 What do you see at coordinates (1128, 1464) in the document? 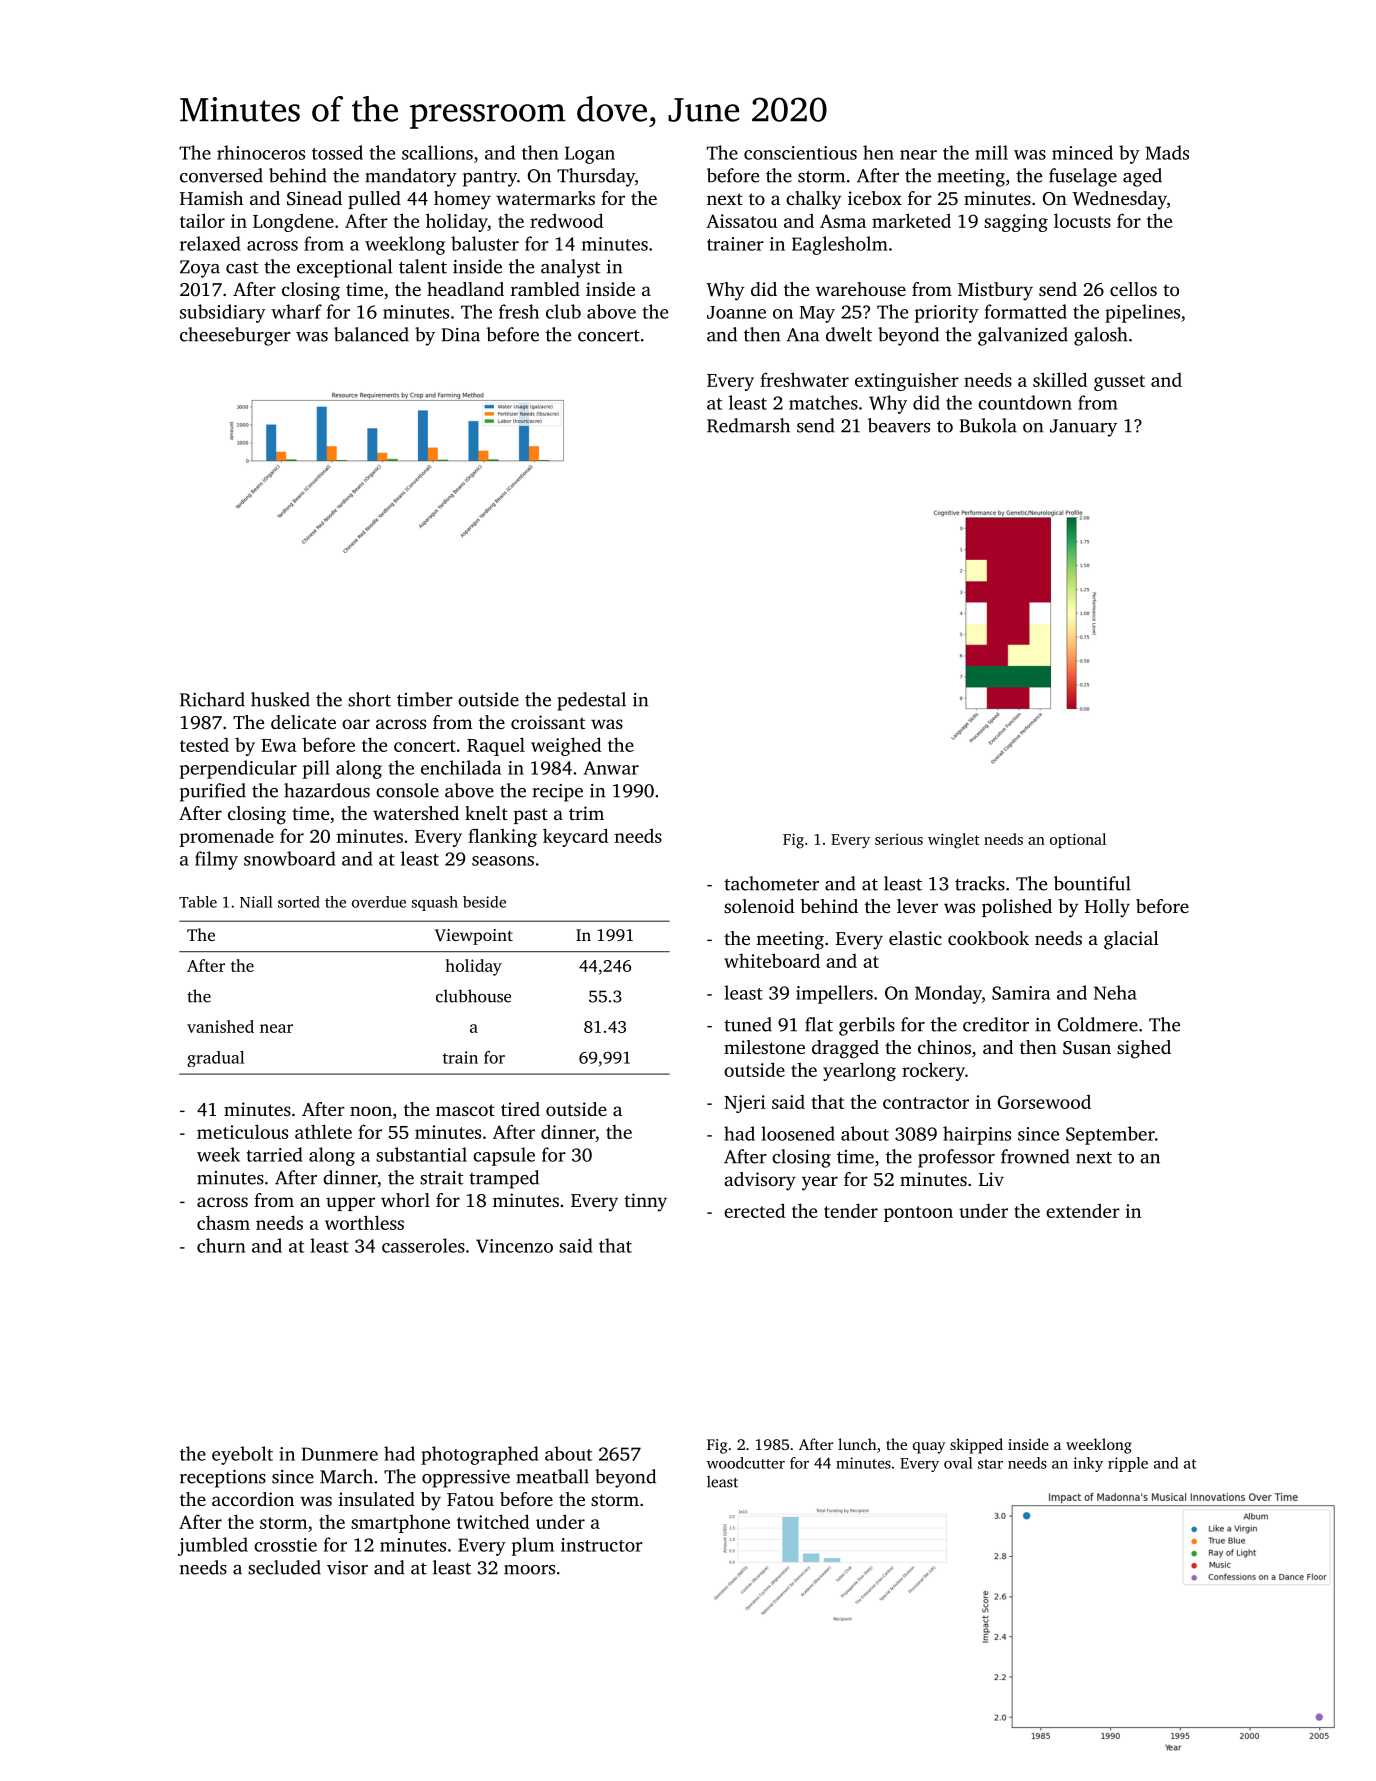
I see `ripple` at bounding box center [1128, 1464].
